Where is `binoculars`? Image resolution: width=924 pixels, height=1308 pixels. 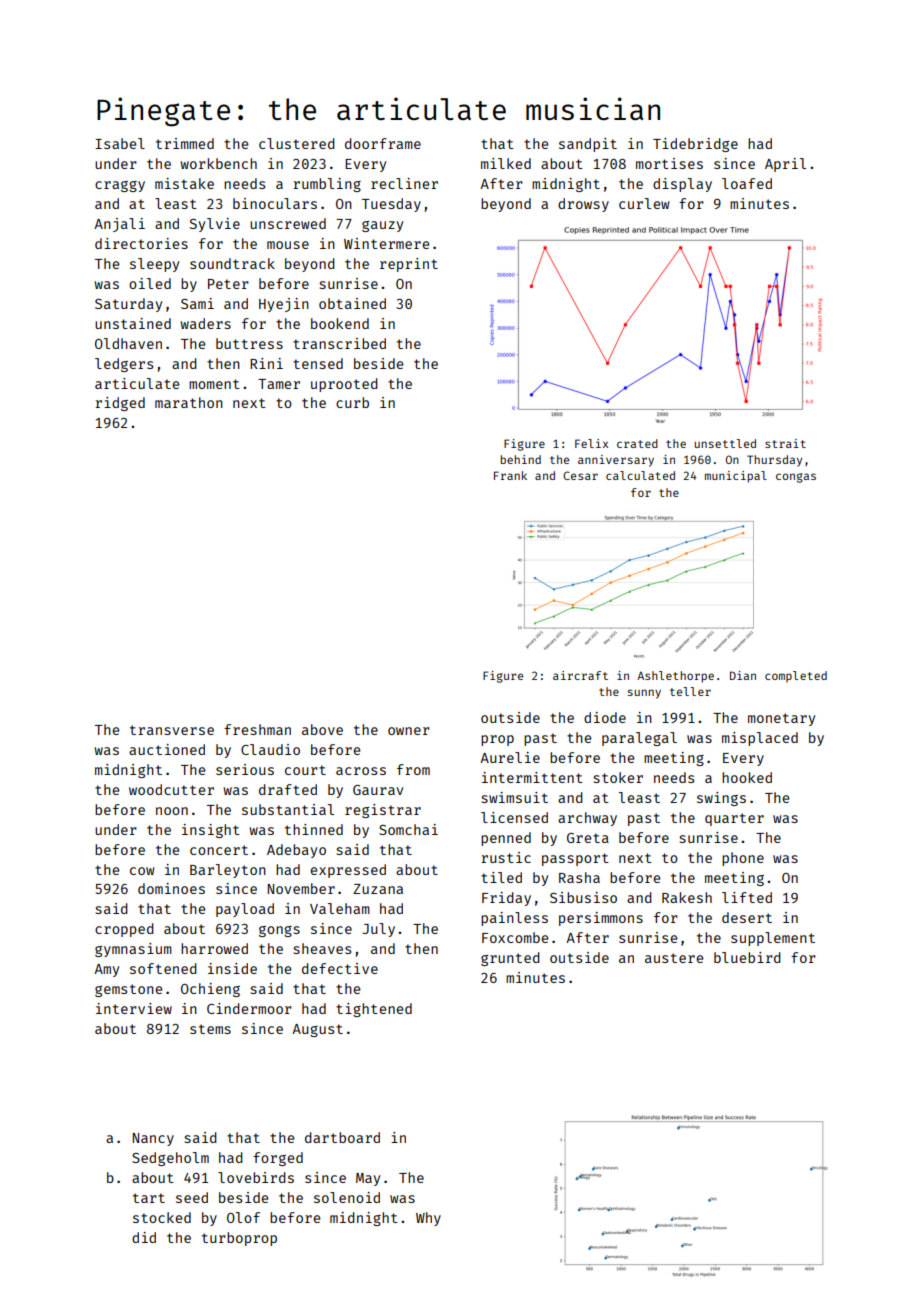 binoculars is located at coordinates (275, 203).
